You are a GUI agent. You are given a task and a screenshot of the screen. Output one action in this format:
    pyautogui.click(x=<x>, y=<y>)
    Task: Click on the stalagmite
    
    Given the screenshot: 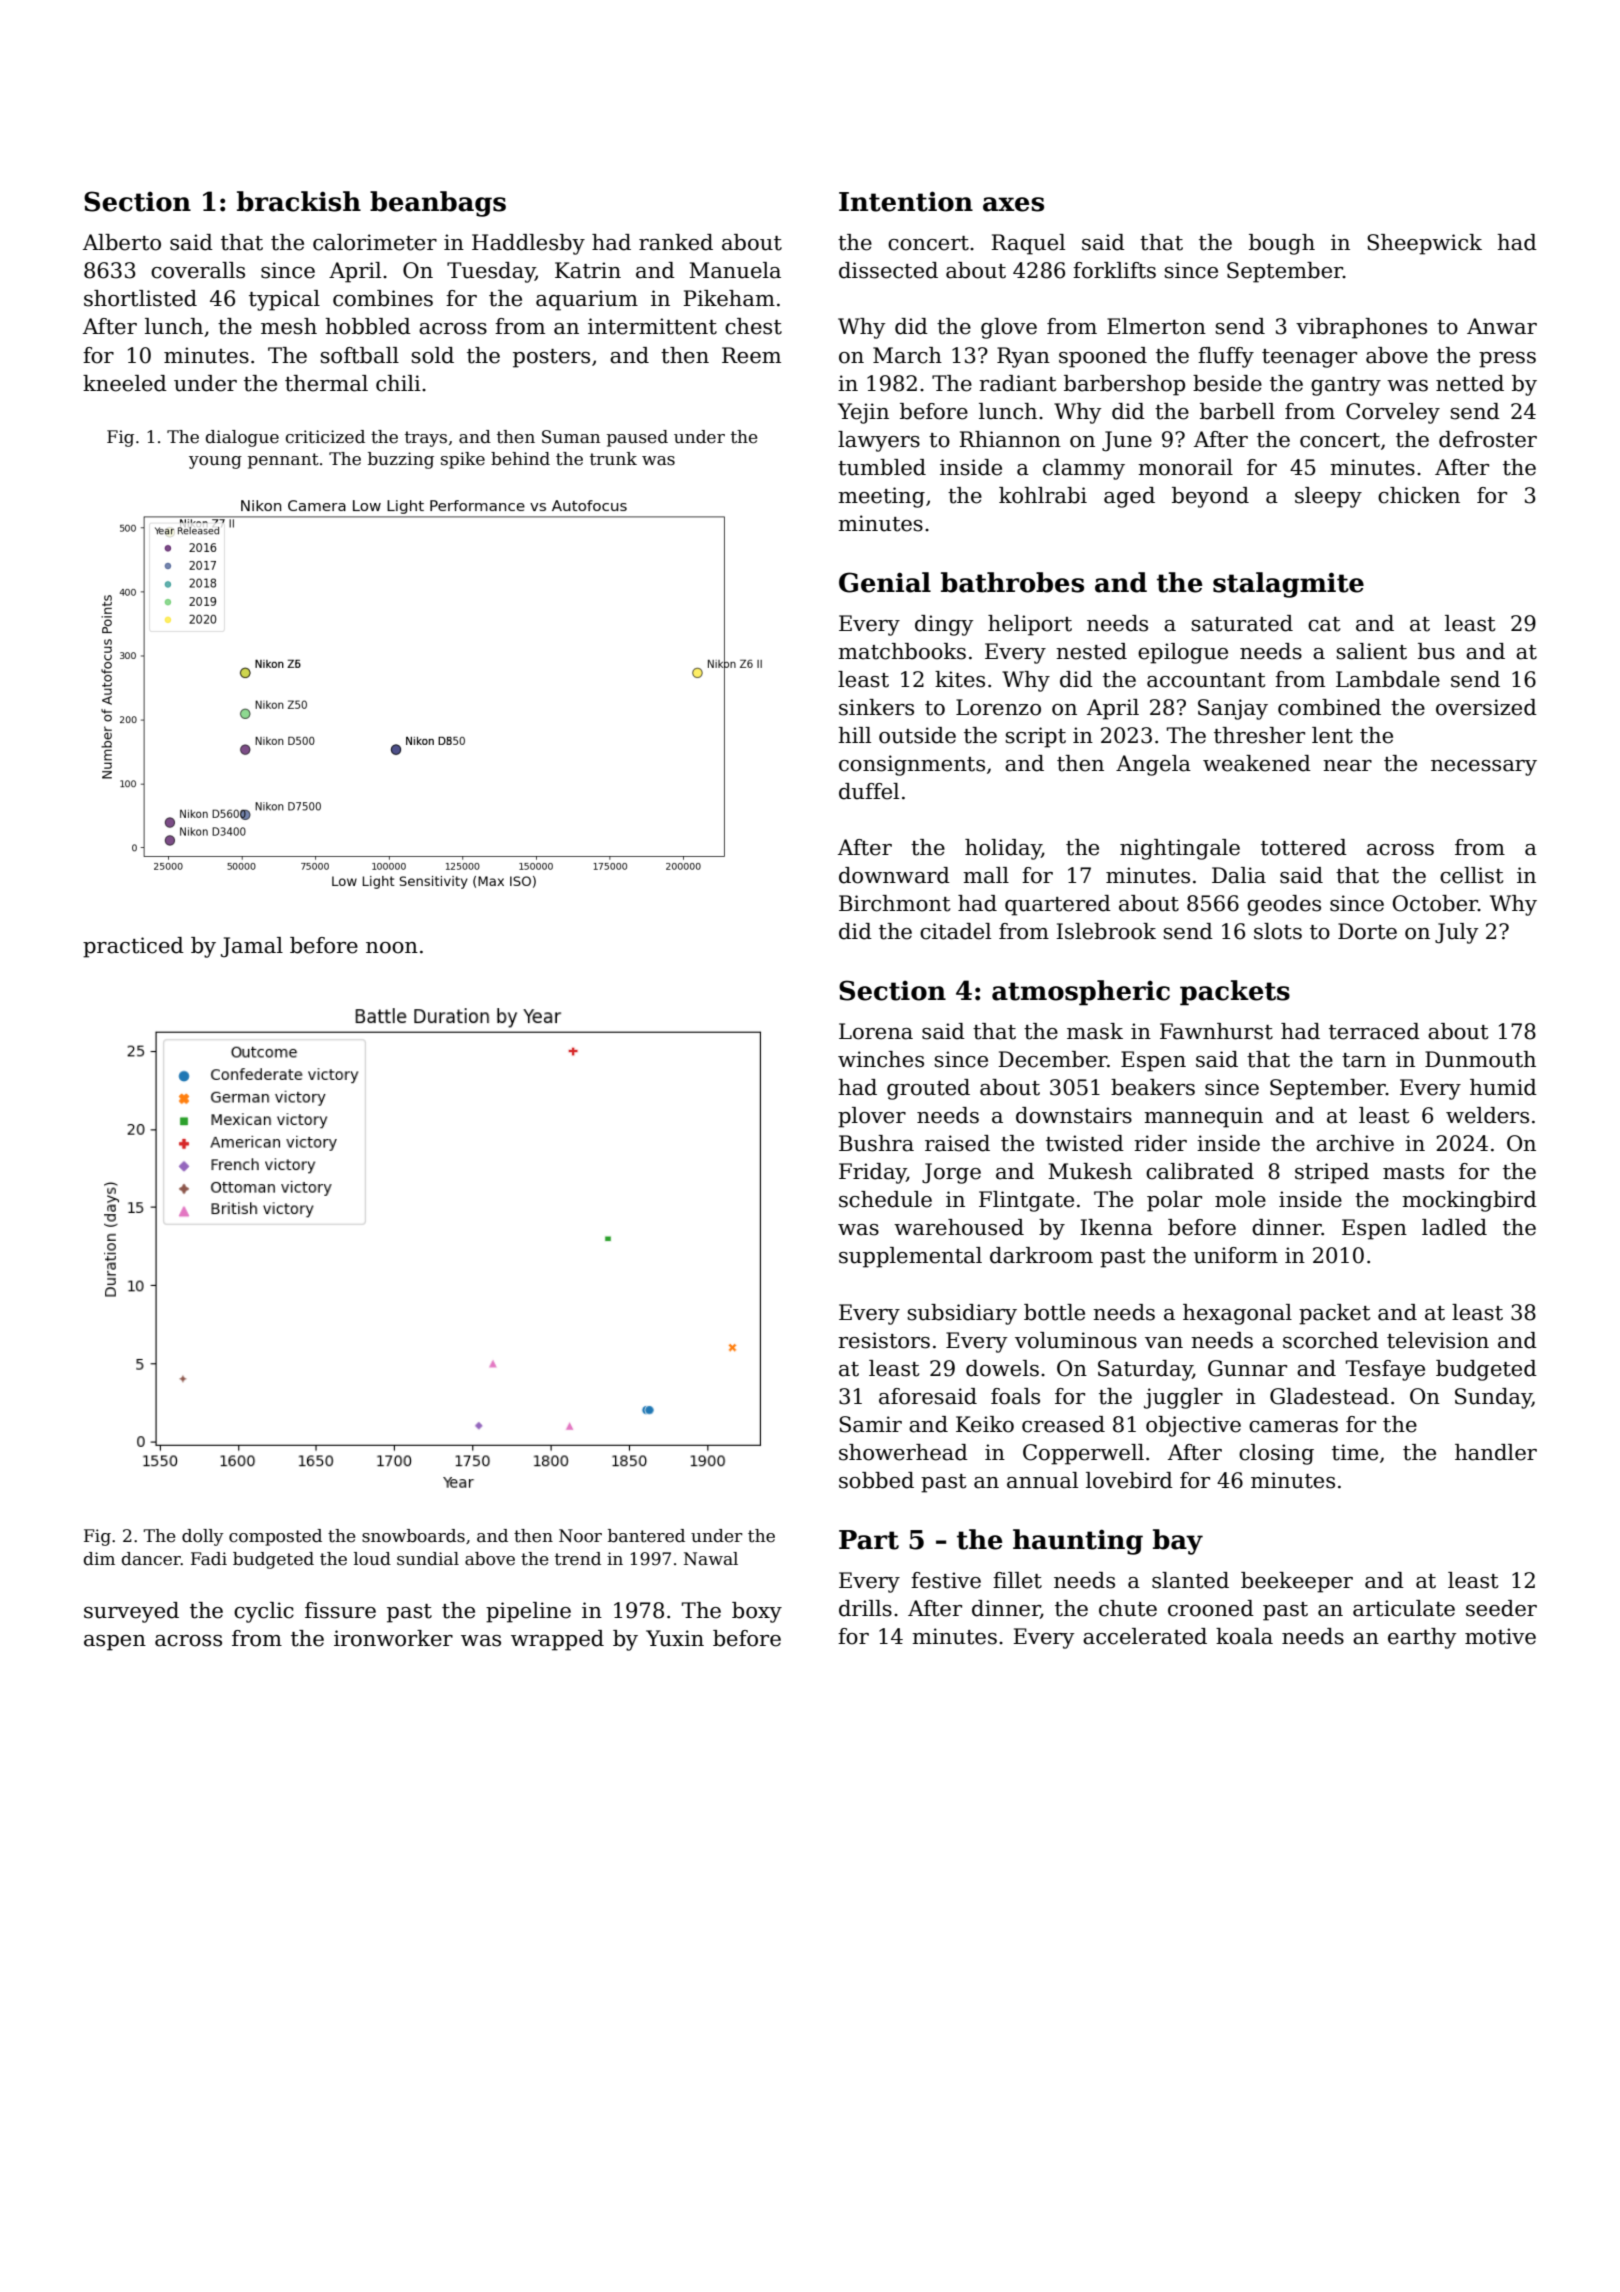 What is the action you would take?
    pyautogui.click(x=1288, y=585)
